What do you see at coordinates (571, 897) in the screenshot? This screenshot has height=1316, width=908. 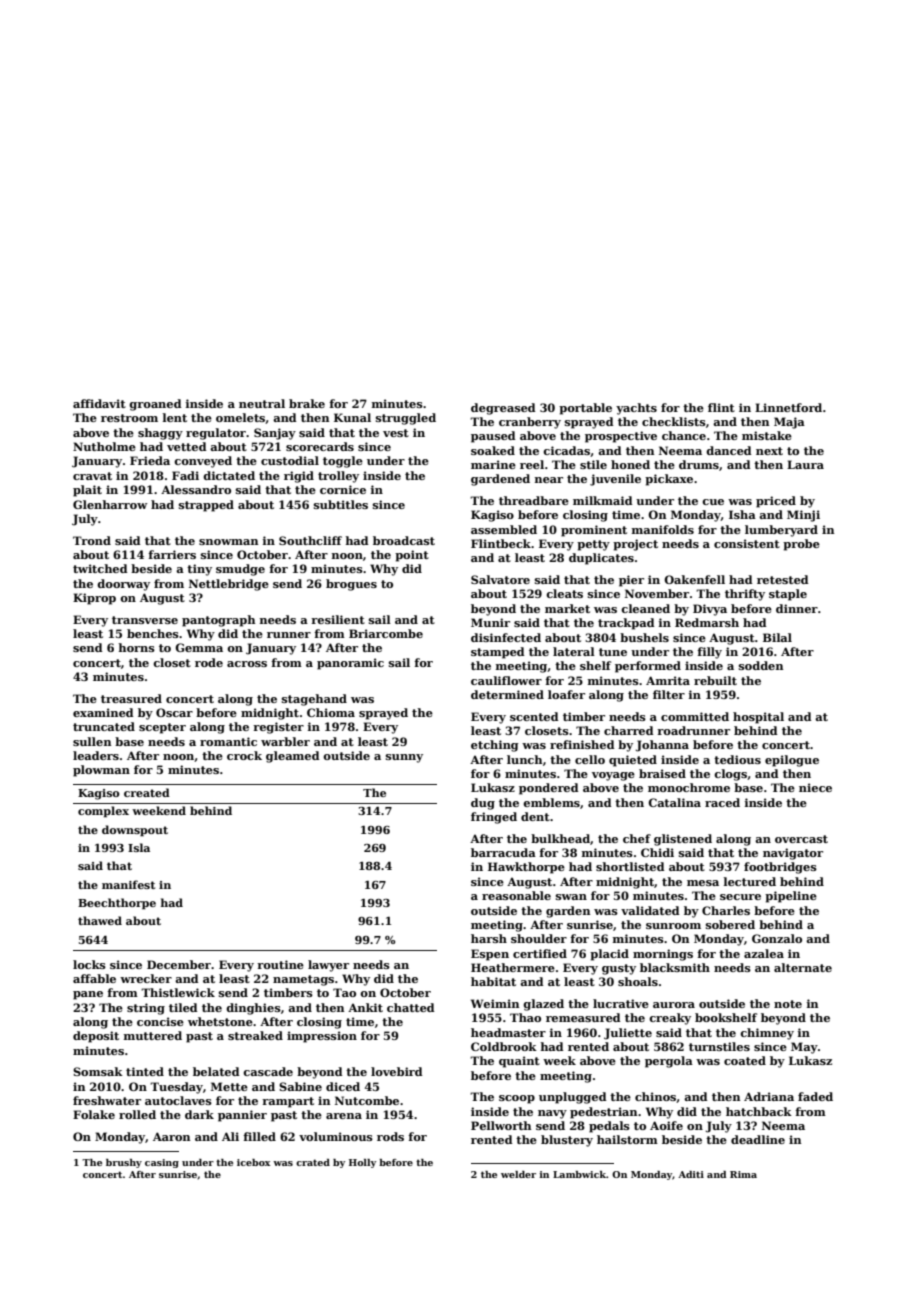 I see `swan` at bounding box center [571, 897].
